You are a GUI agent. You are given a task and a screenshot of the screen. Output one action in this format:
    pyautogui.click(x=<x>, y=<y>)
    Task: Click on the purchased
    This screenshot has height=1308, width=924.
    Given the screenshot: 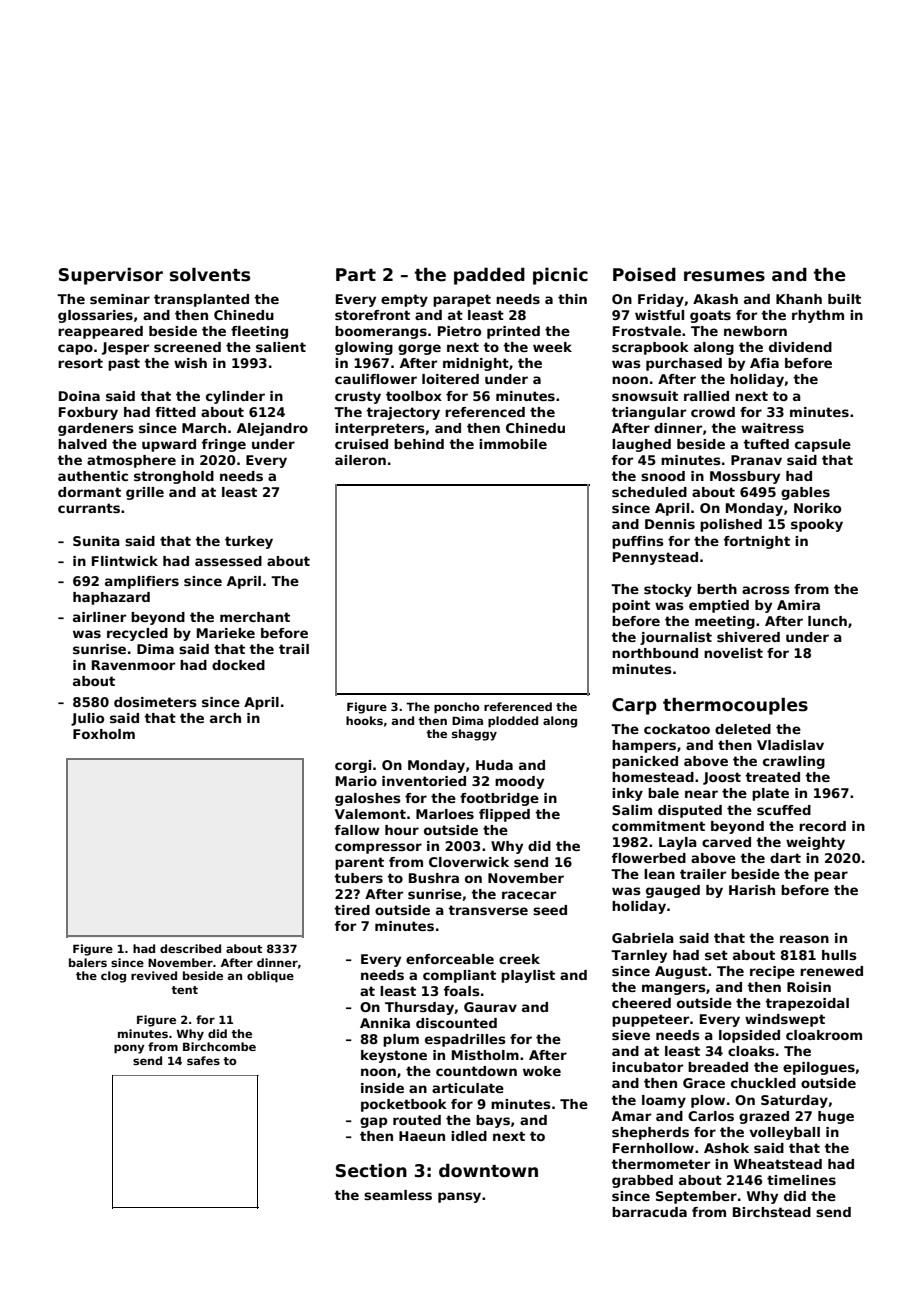 What is the action you would take?
    pyautogui.click(x=684, y=364)
